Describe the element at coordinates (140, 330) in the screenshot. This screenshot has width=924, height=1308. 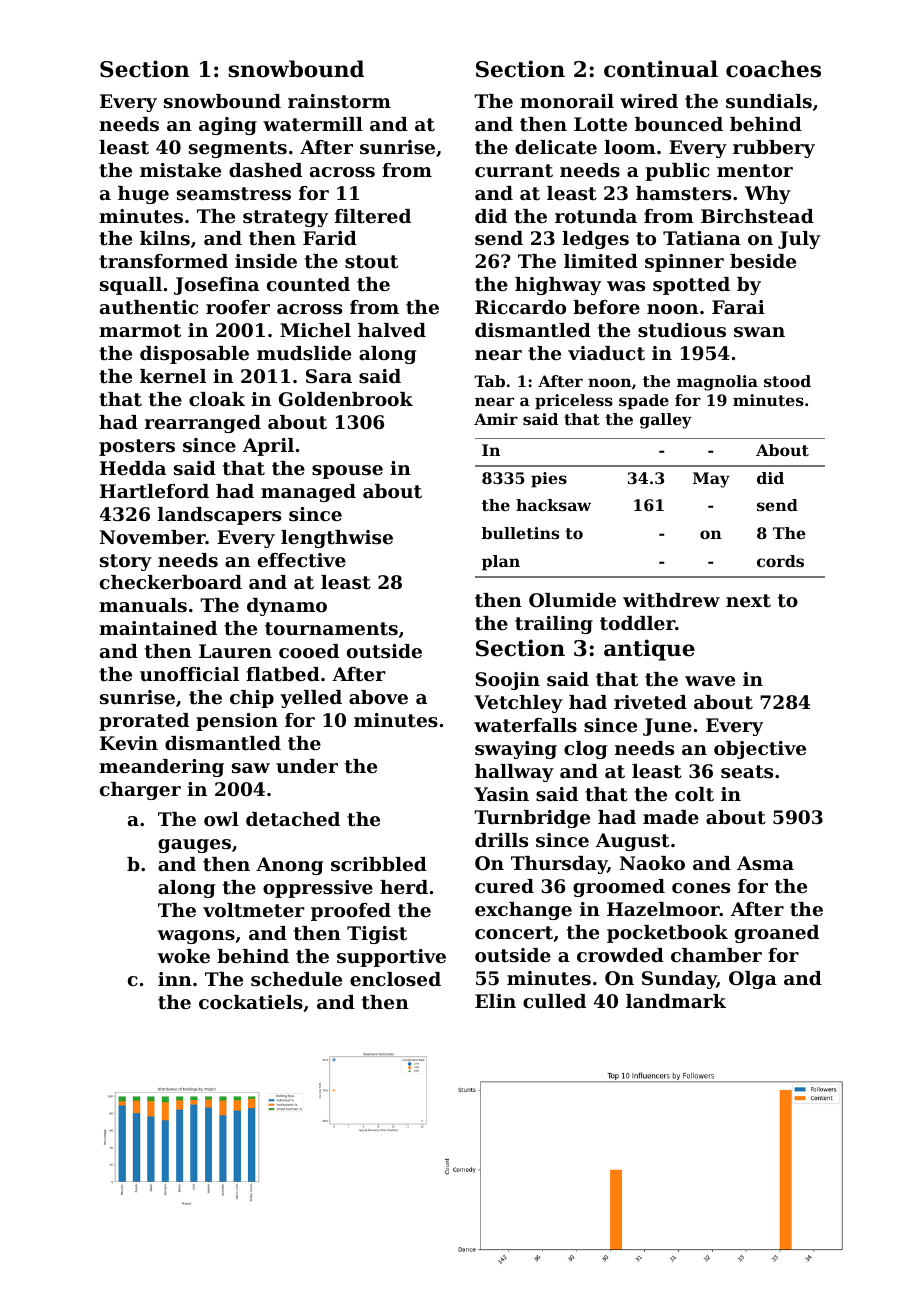
I see `marmot` at that location.
